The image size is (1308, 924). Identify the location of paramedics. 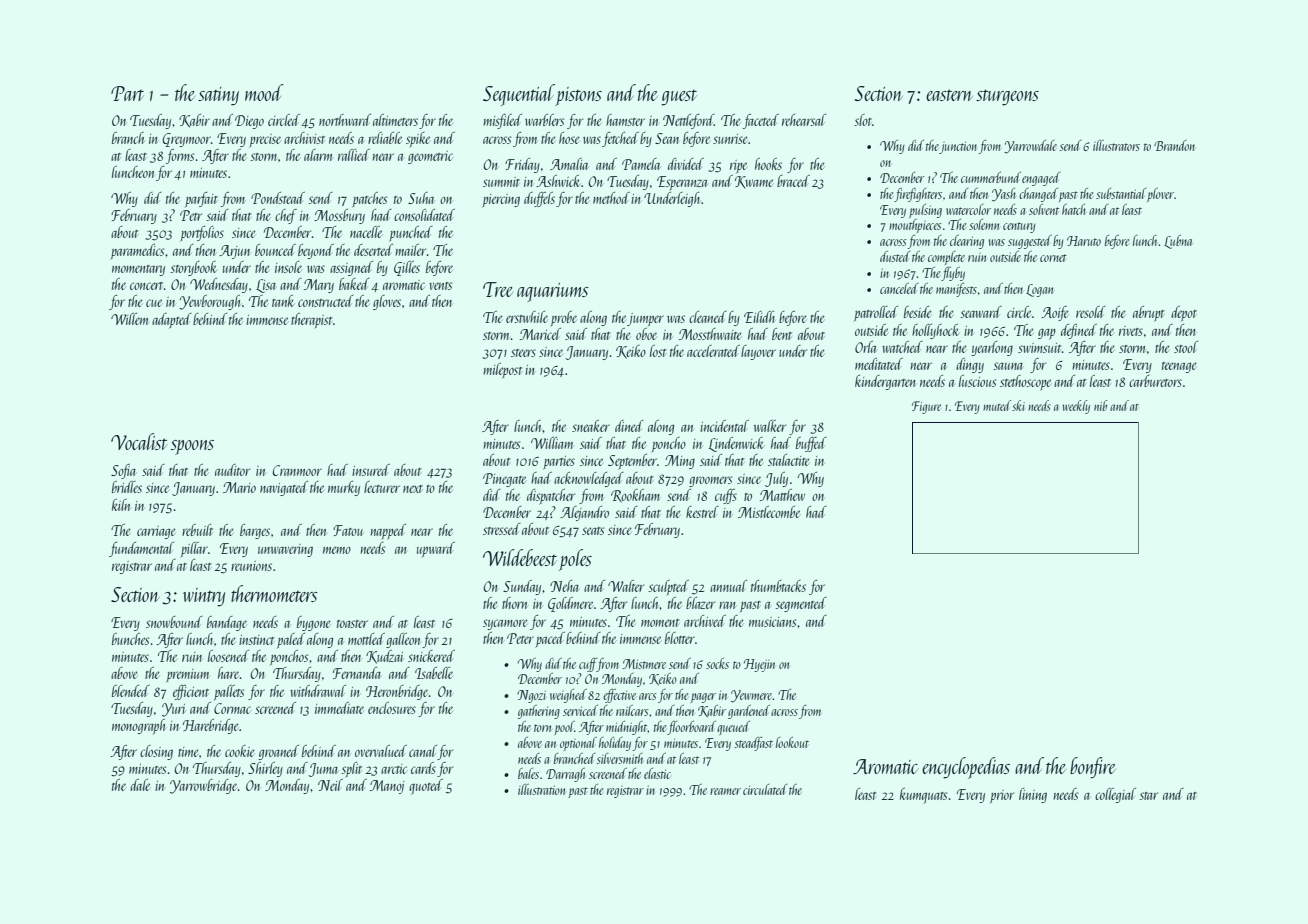
(137, 251).
